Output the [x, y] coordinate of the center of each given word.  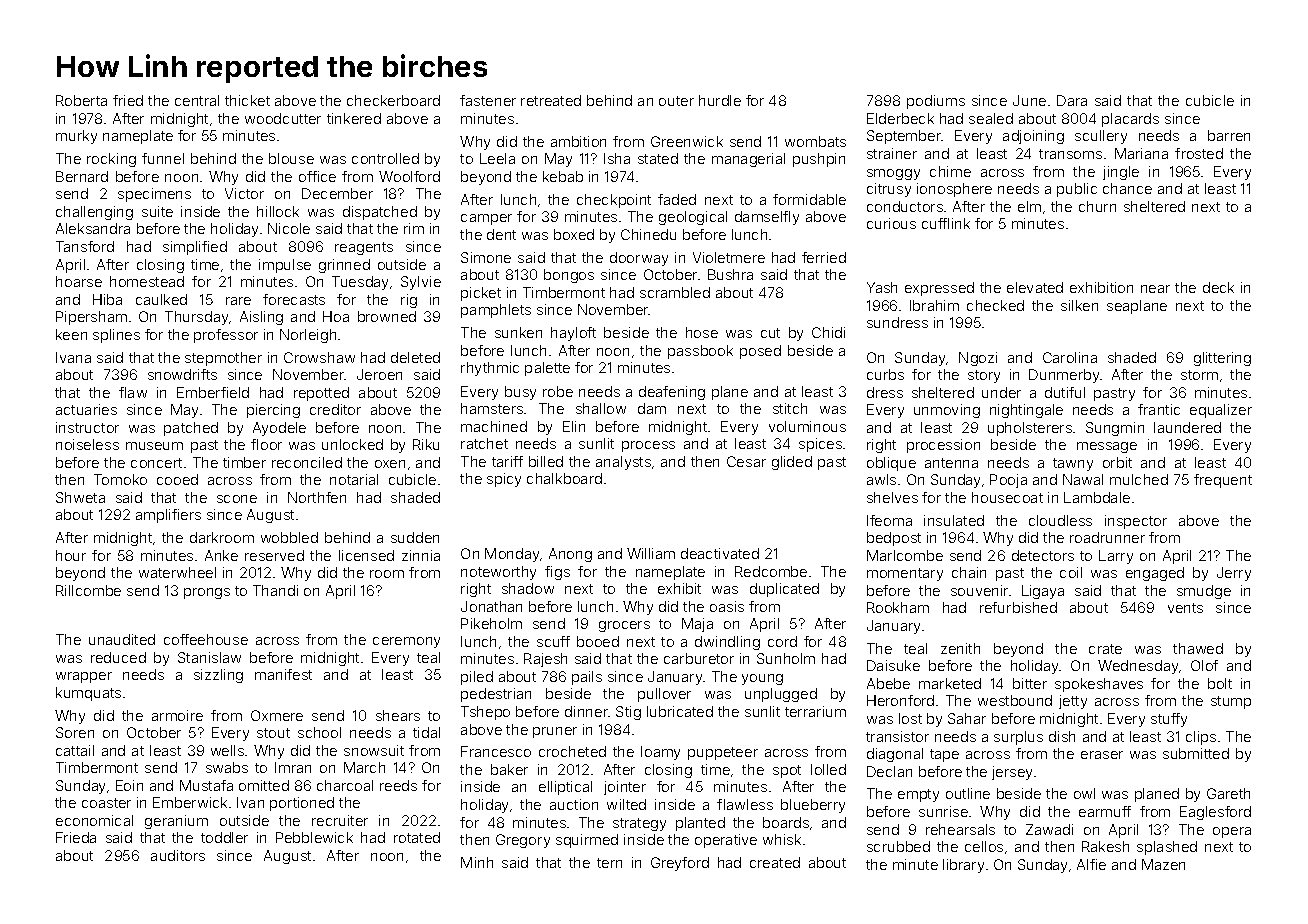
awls [881, 479]
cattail [75, 750]
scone [237, 499]
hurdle [720, 100]
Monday [513, 555]
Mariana [1141, 153]
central [197, 100]
